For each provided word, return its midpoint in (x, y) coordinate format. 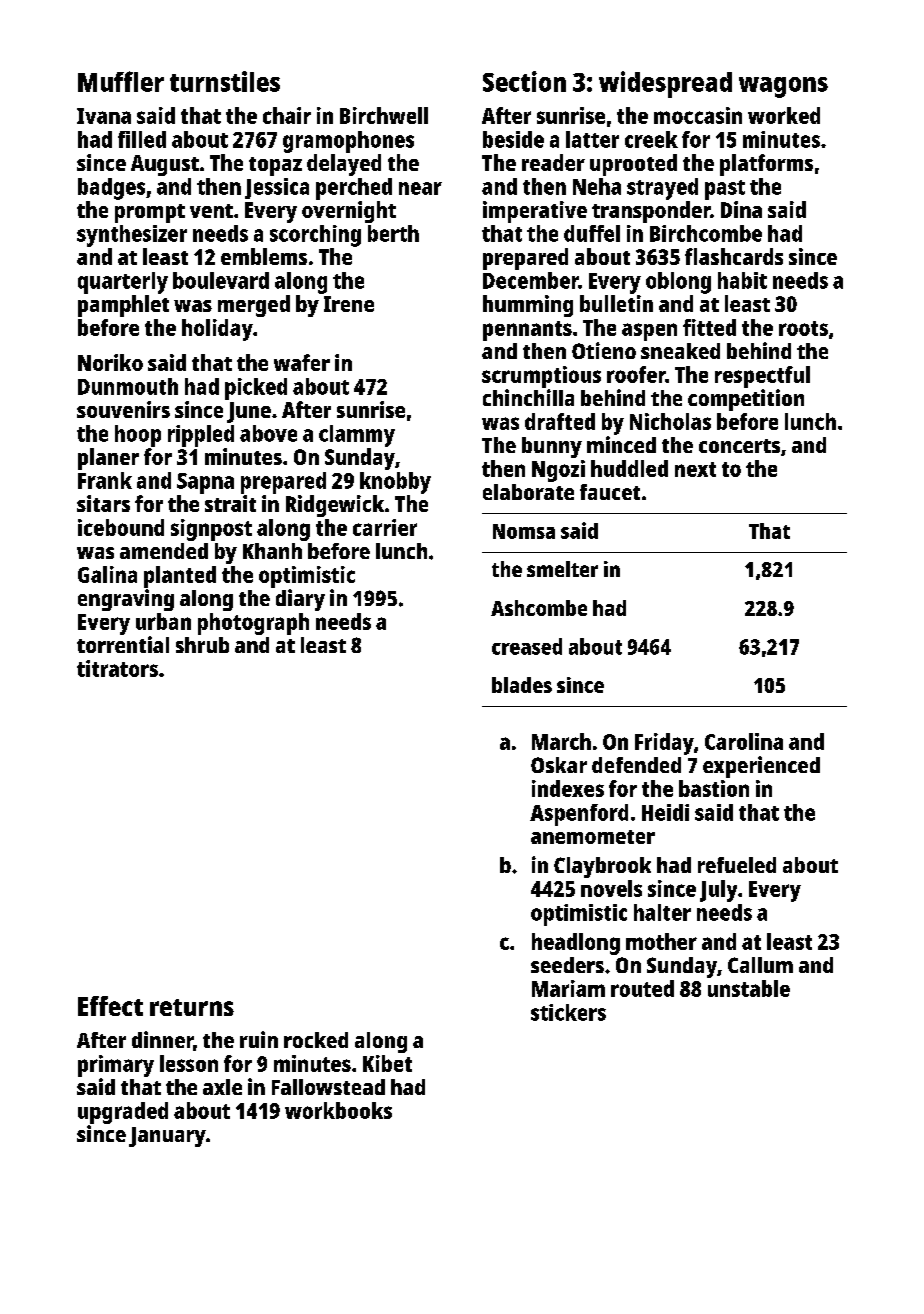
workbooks (338, 1110)
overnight (349, 212)
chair (287, 115)
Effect (110, 1006)
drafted (560, 421)
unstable (749, 988)
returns (192, 1007)
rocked (316, 1040)
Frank (105, 480)
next (695, 469)
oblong (678, 283)
